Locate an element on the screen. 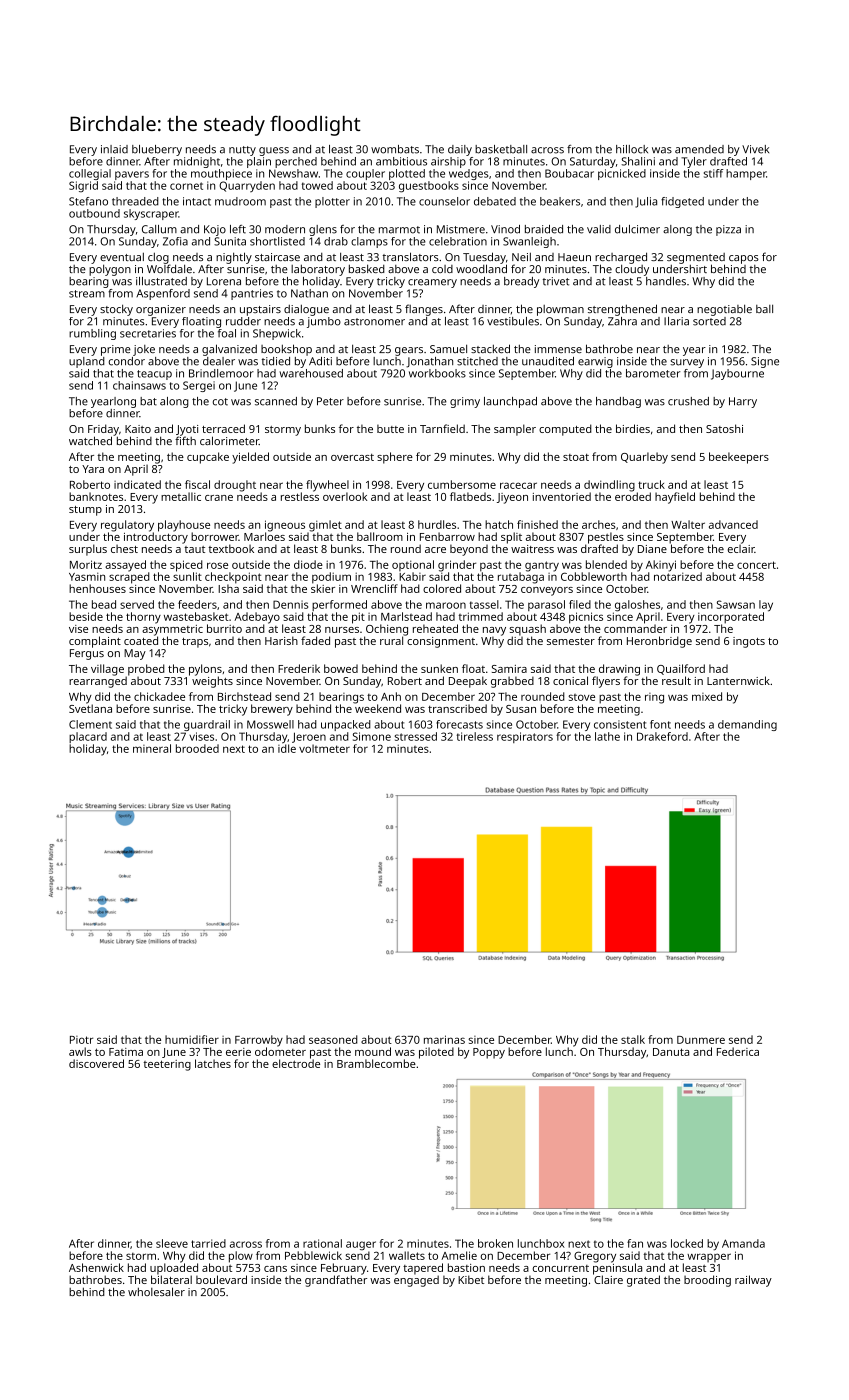 The width and height of the screenshot is (849, 1400). Dunmere is located at coordinates (701, 1040).
